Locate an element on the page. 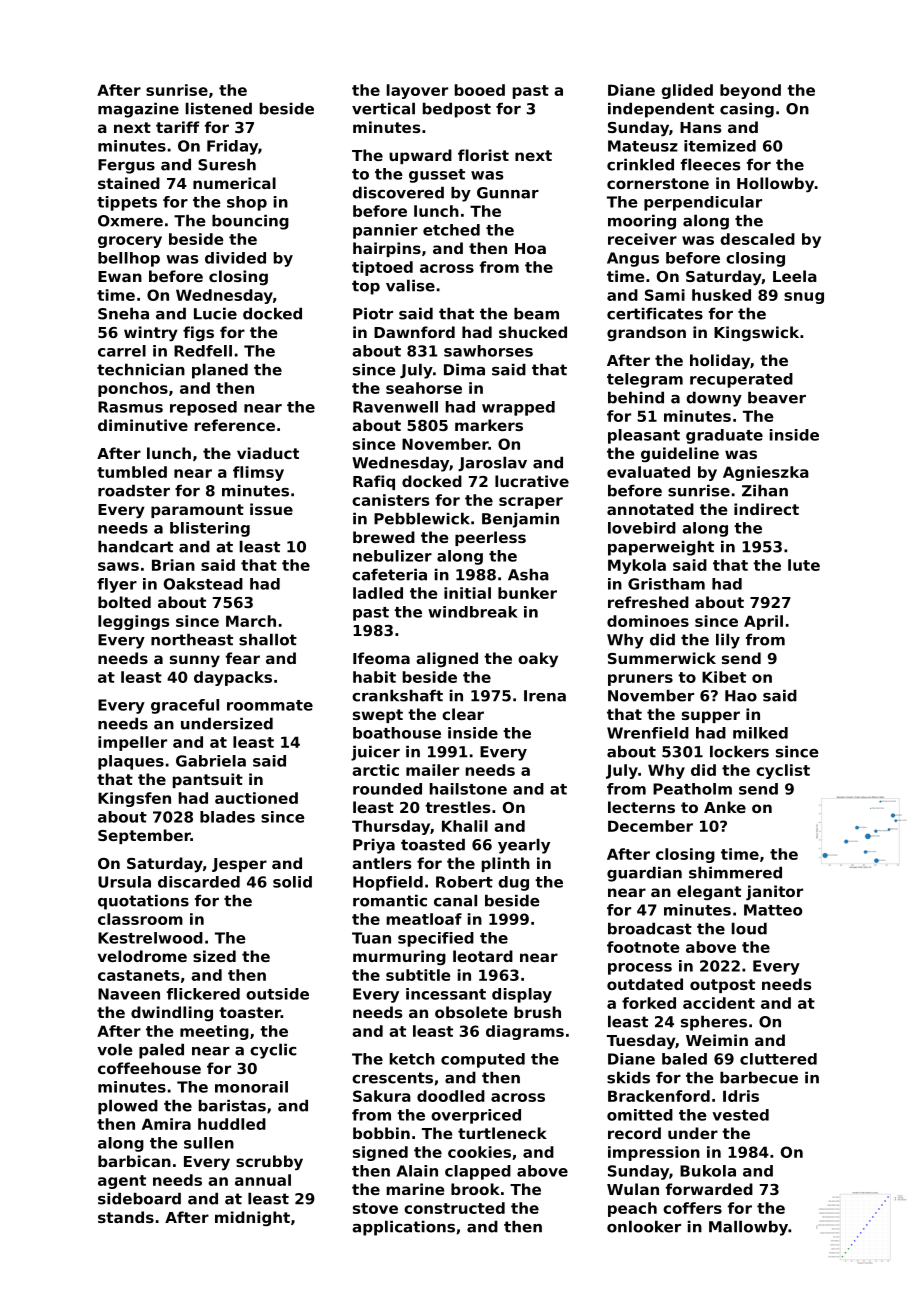  Fergus is located at coordinates (126, 166).
